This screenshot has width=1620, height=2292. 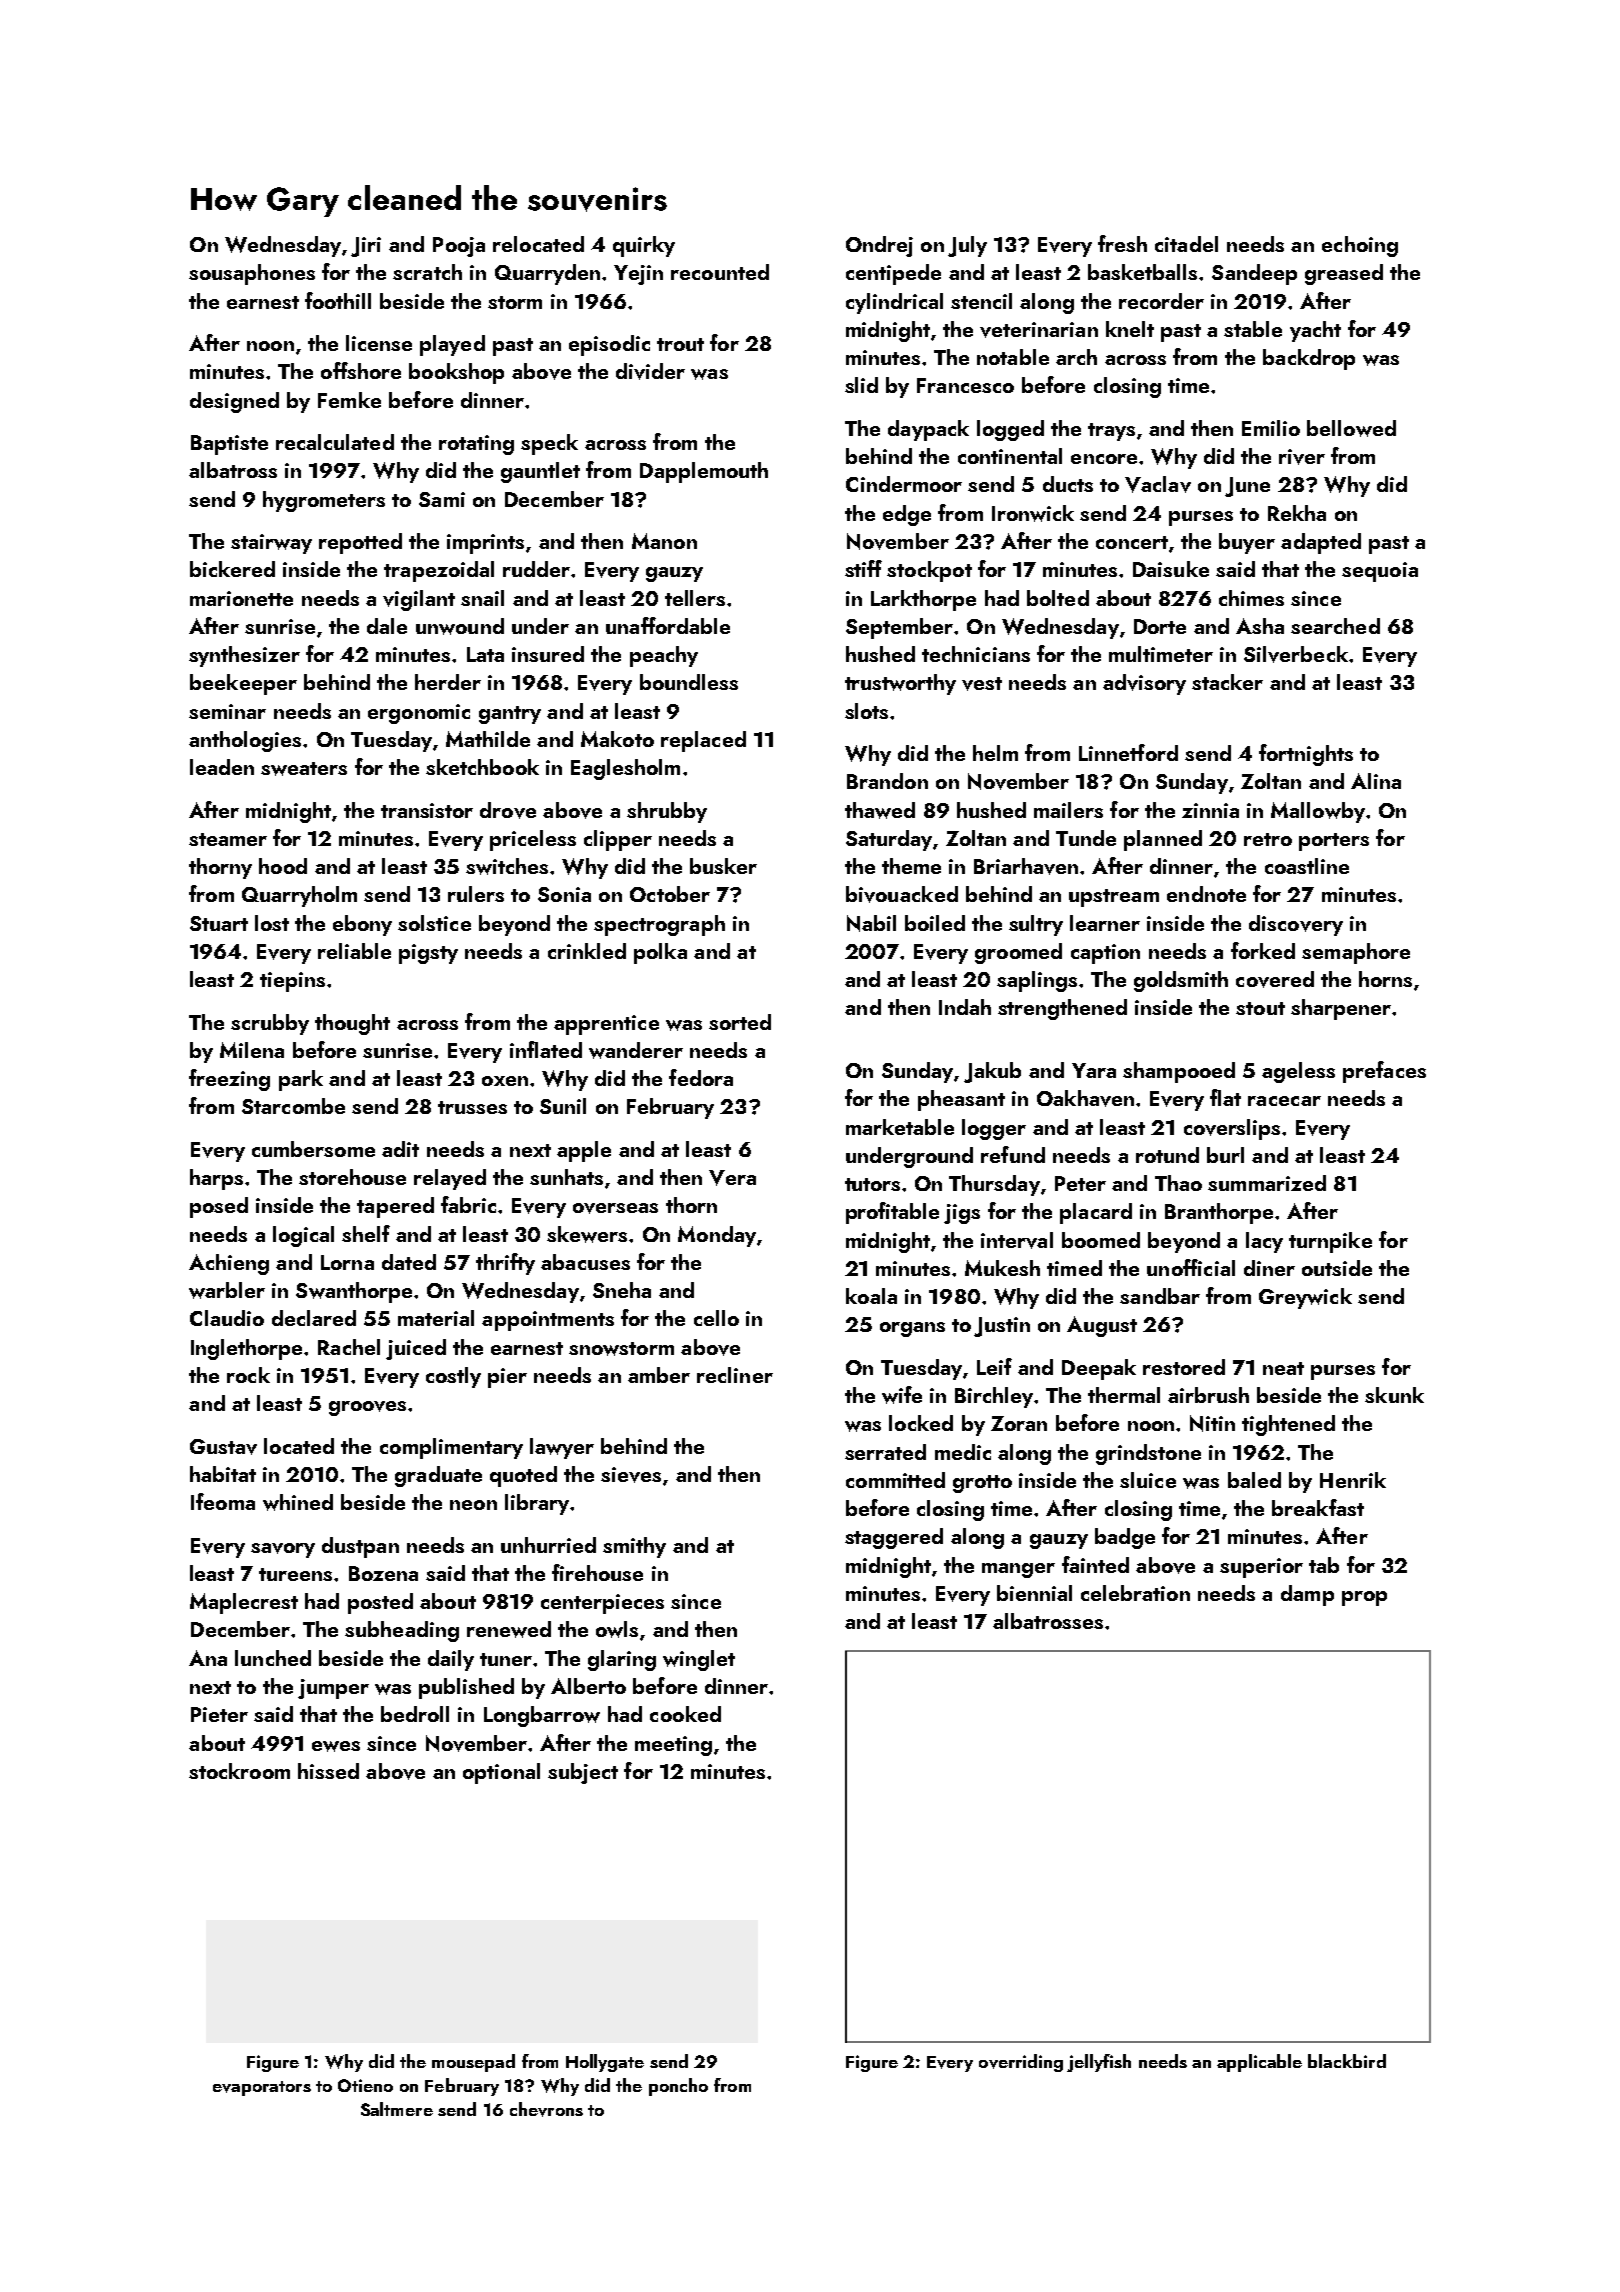 What do you see at coordinates (863, 568) in the screenshot?
I see `stiff` at bounding box center [863, 568].
